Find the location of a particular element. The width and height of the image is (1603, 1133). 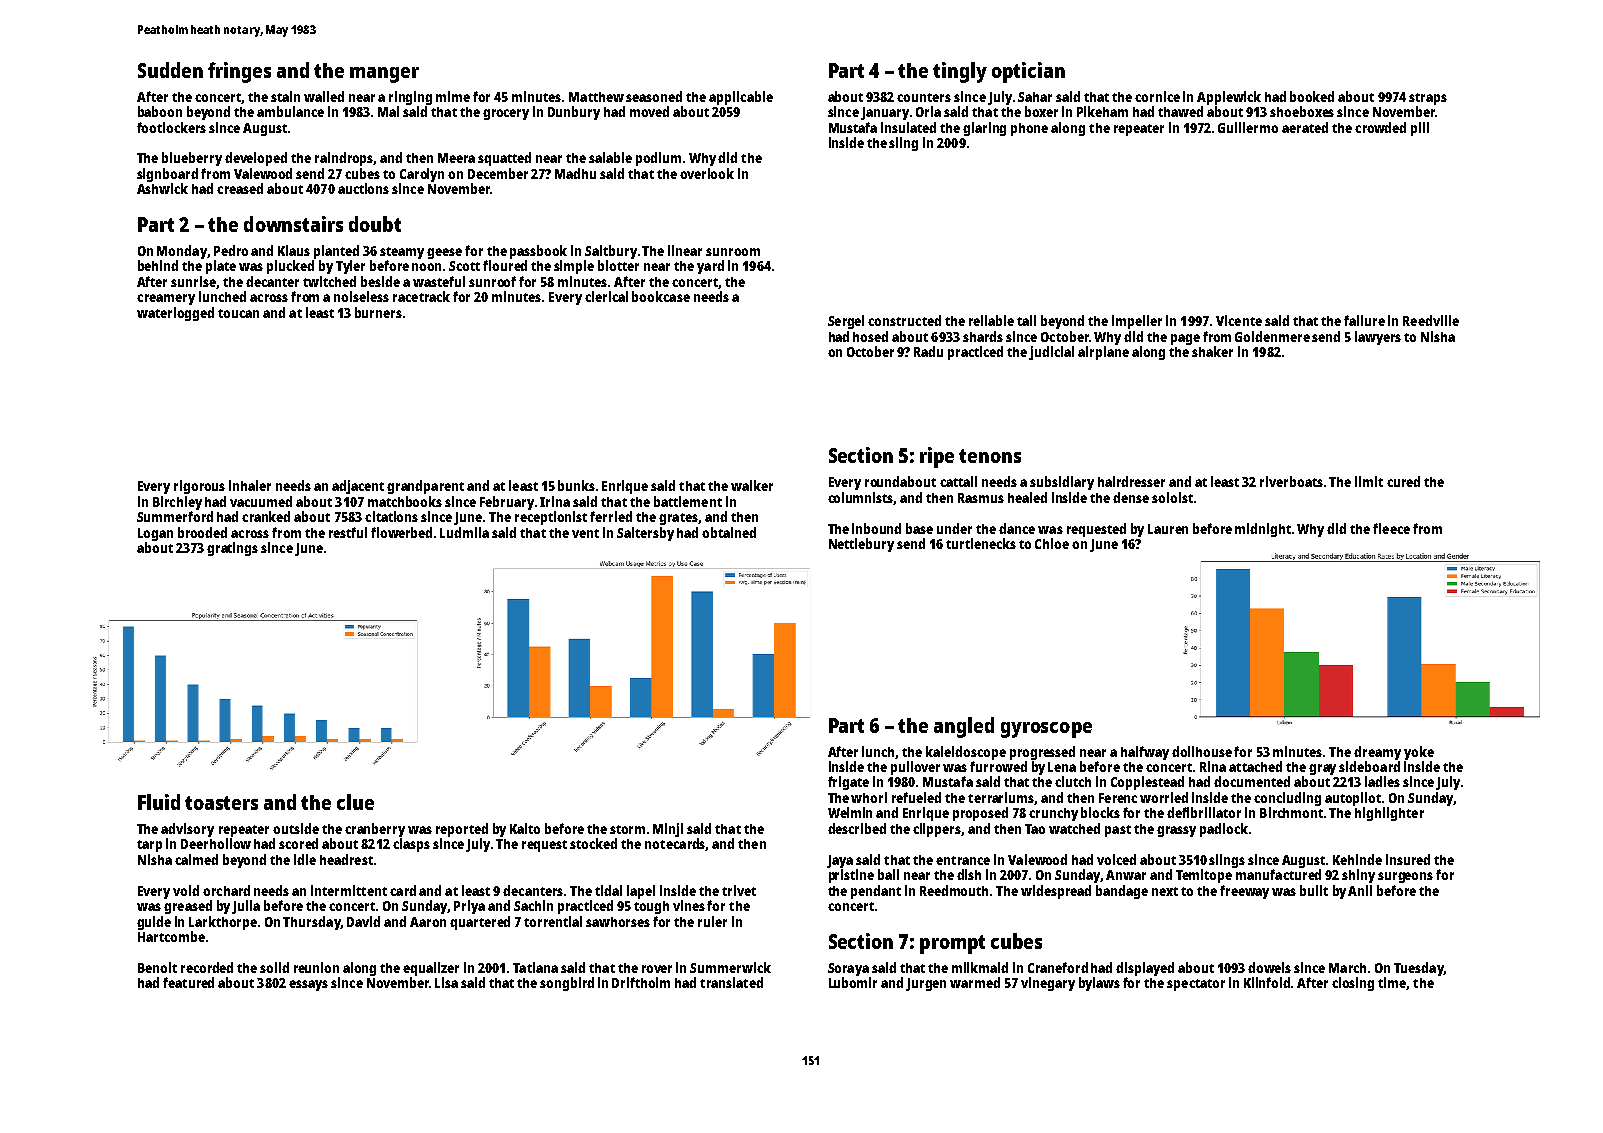

fringes is located at coordinates (239, 72).
